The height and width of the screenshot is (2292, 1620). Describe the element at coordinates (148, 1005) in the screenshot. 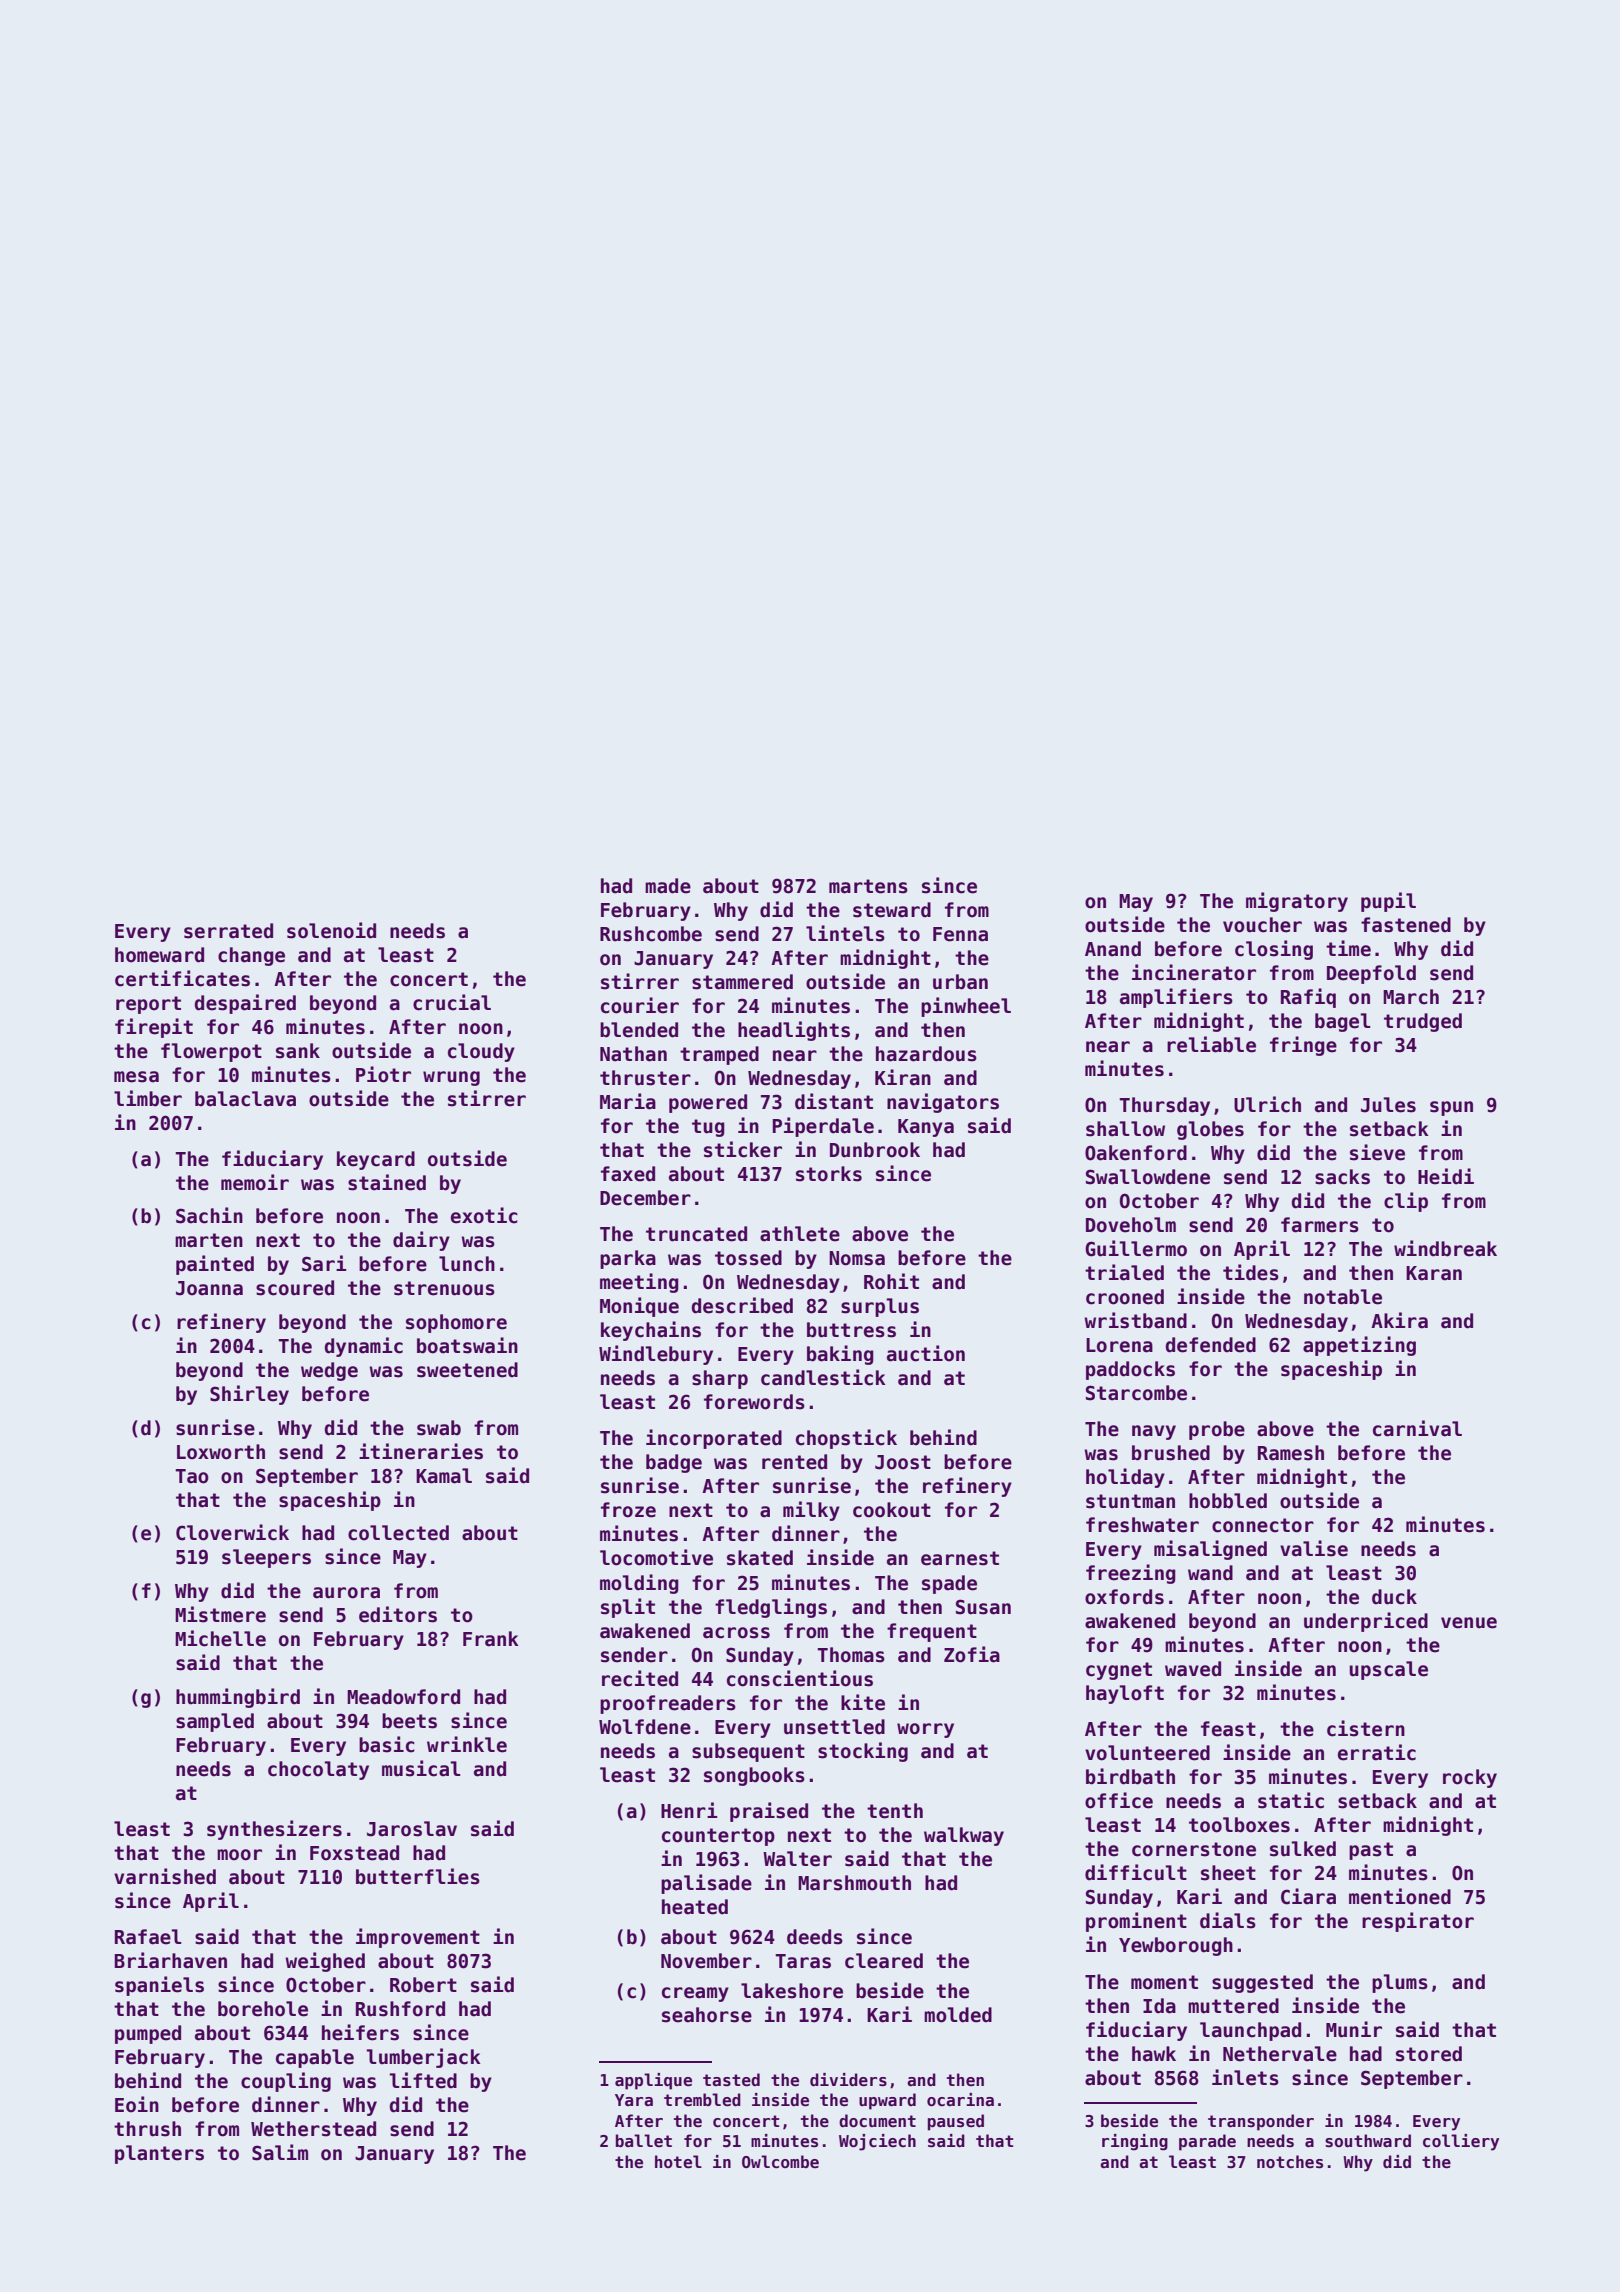

I see `report` at that location.
